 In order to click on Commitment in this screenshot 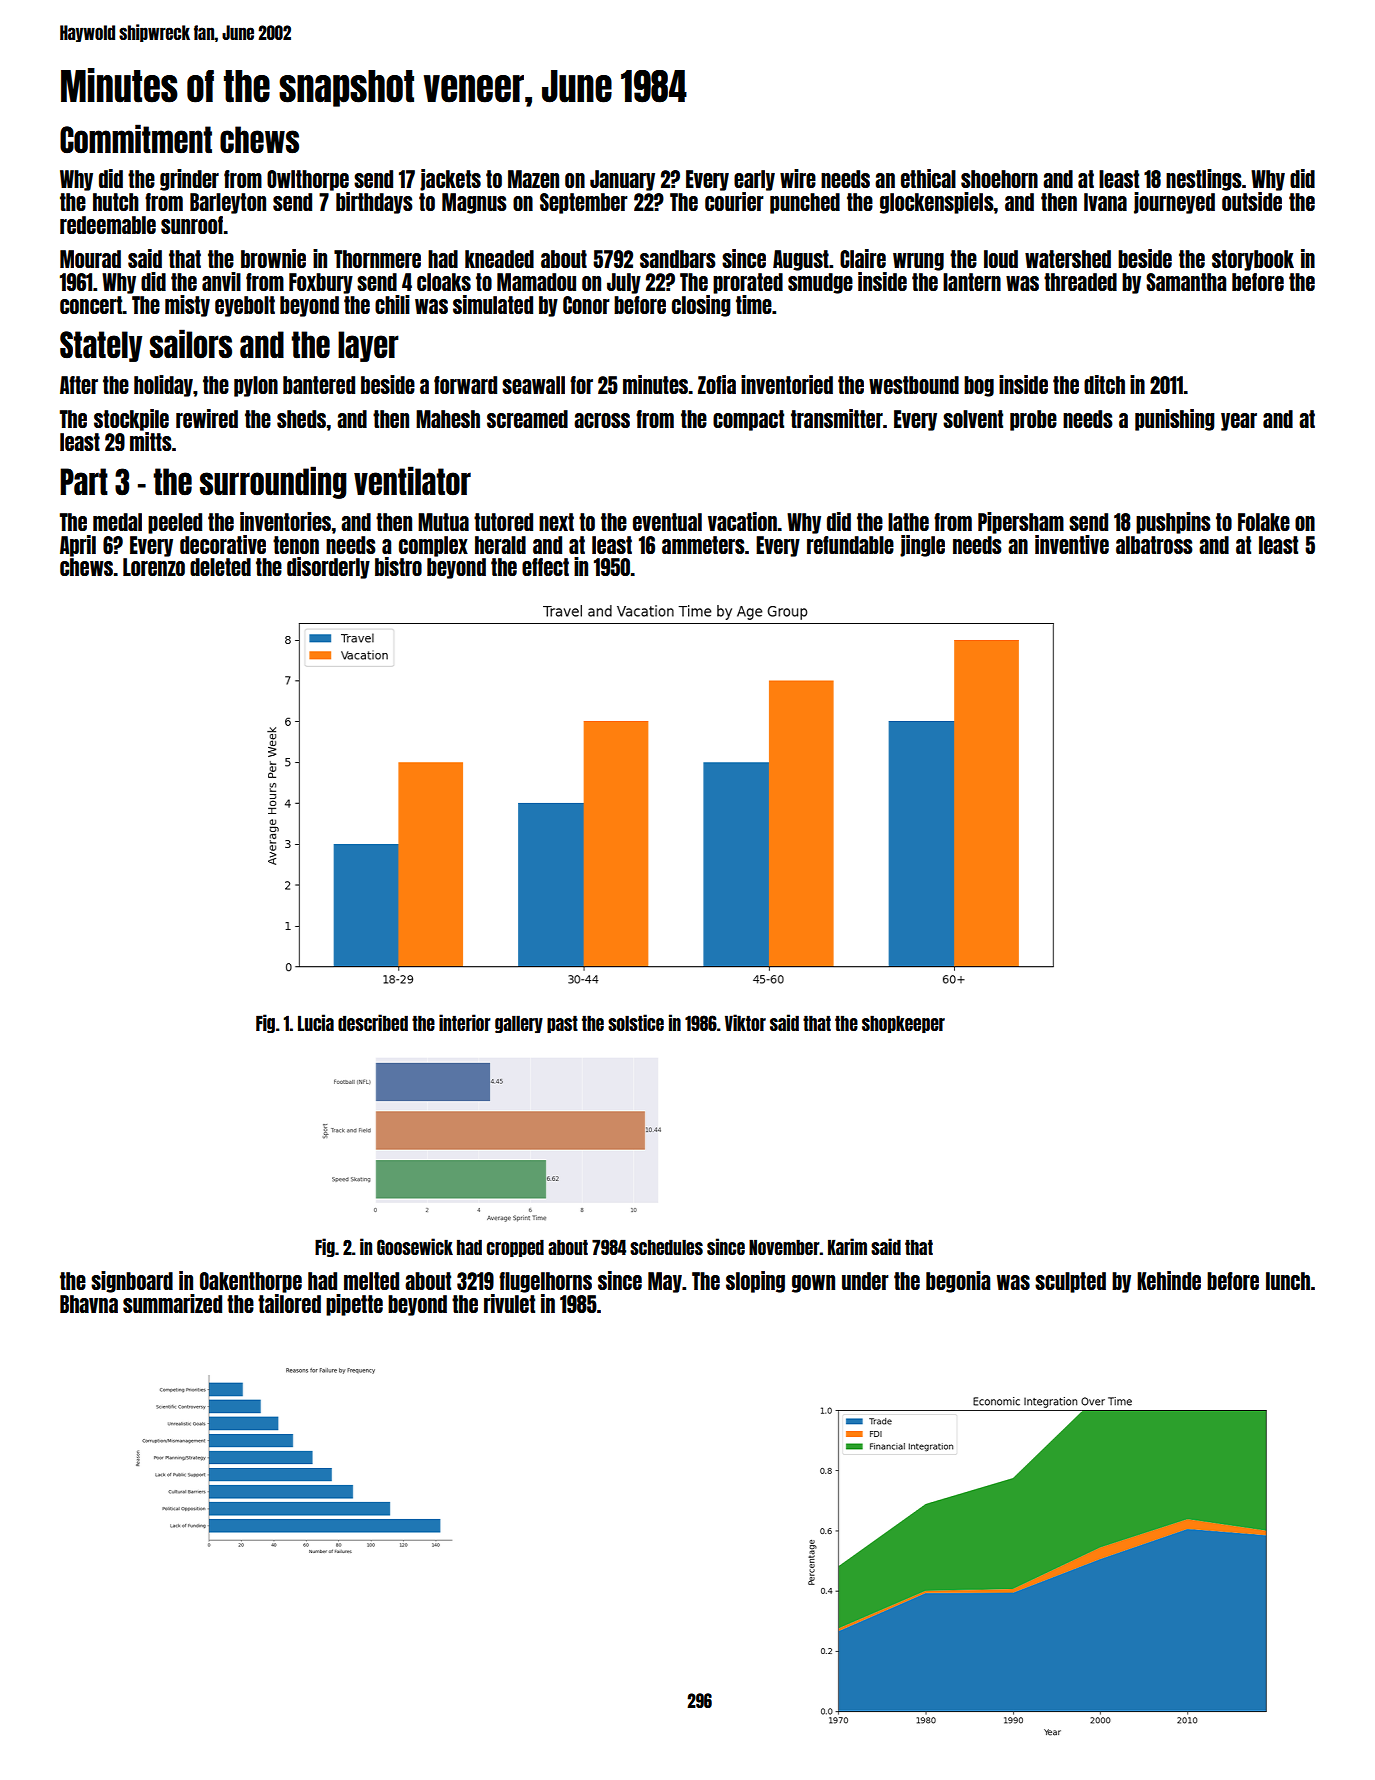, I will do `click(136, 139)`.
